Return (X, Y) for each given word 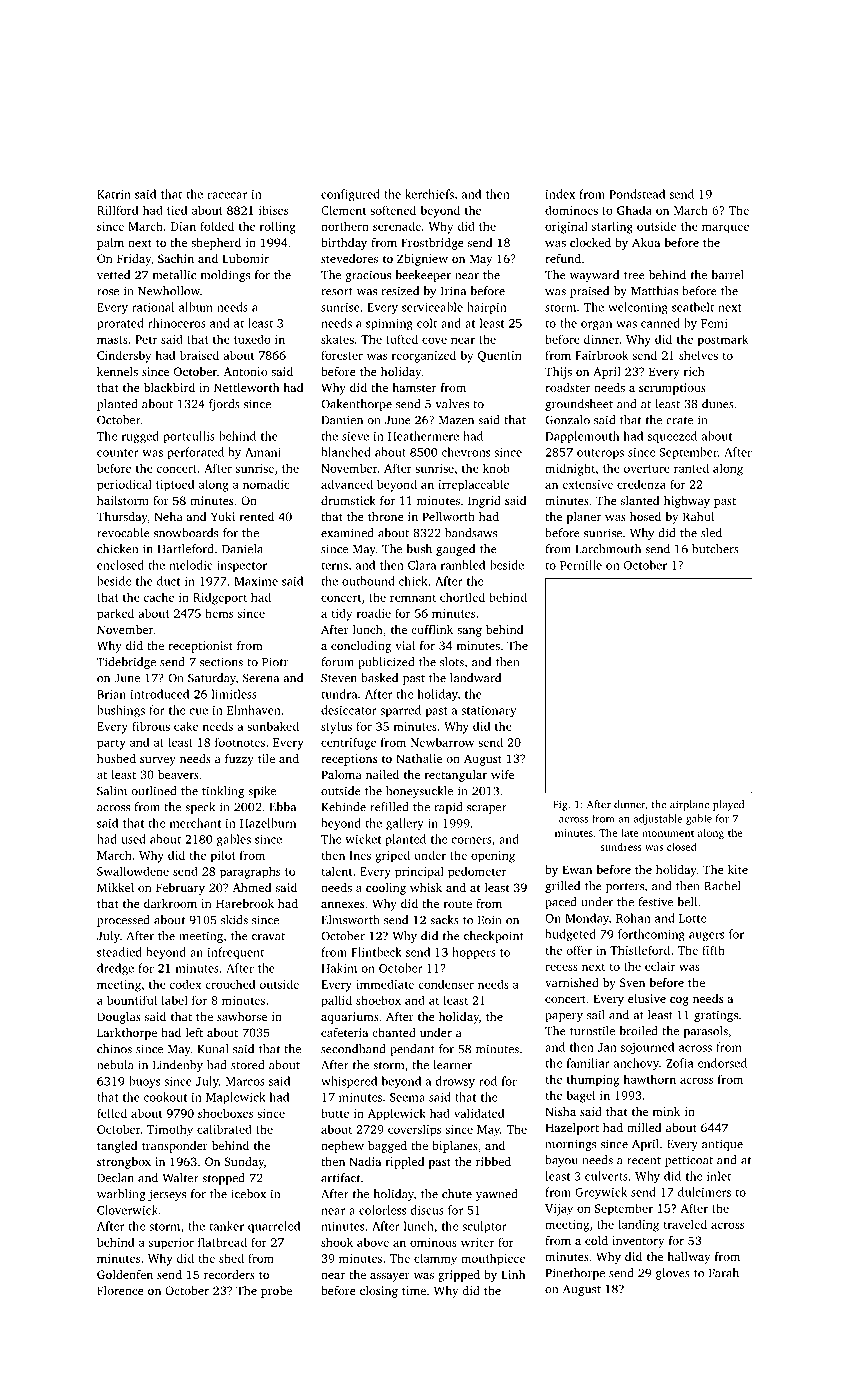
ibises (273, 210)
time (414, 1290)
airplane (689, 805)
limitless (234, 694)
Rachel (722, 886)
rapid (448, 808)
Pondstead (637, 194)
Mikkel (115, 887)
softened (393, 210)
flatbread (222, 1242)
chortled (462, 597)
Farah (724, 1273)
